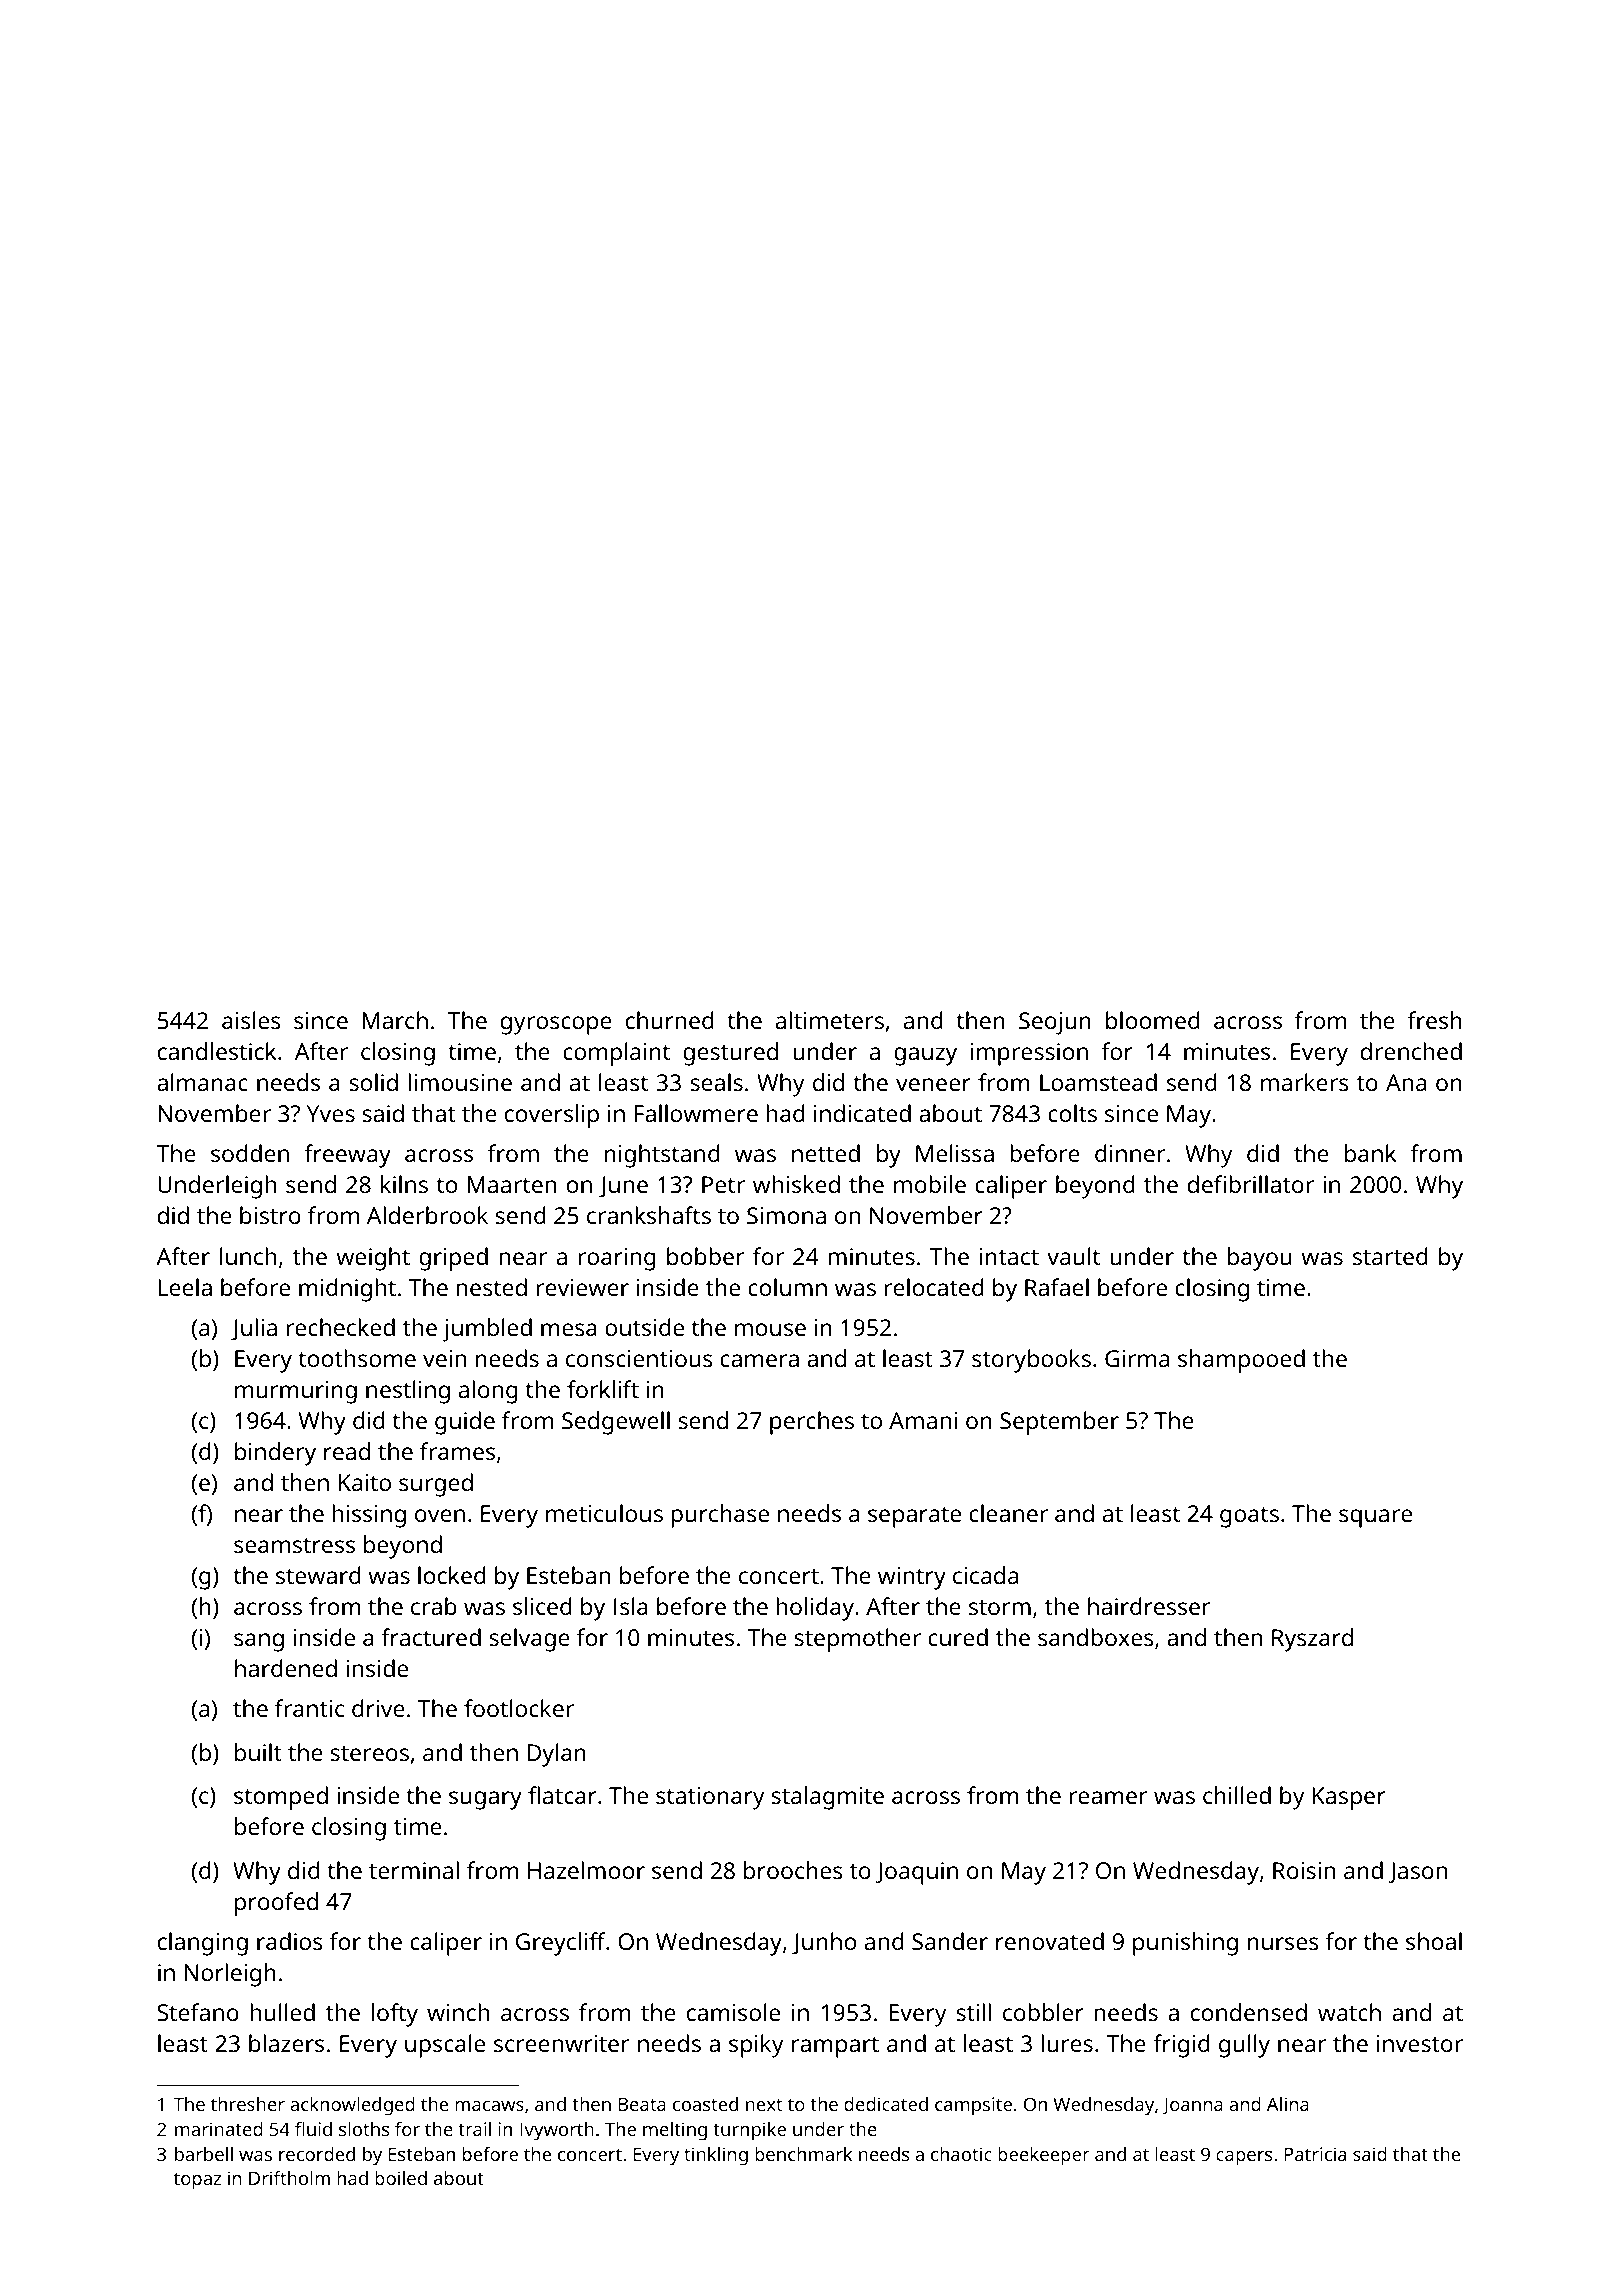 This image has height=2292, width=1620. I want to click on Yves, so click(331, 1113).
